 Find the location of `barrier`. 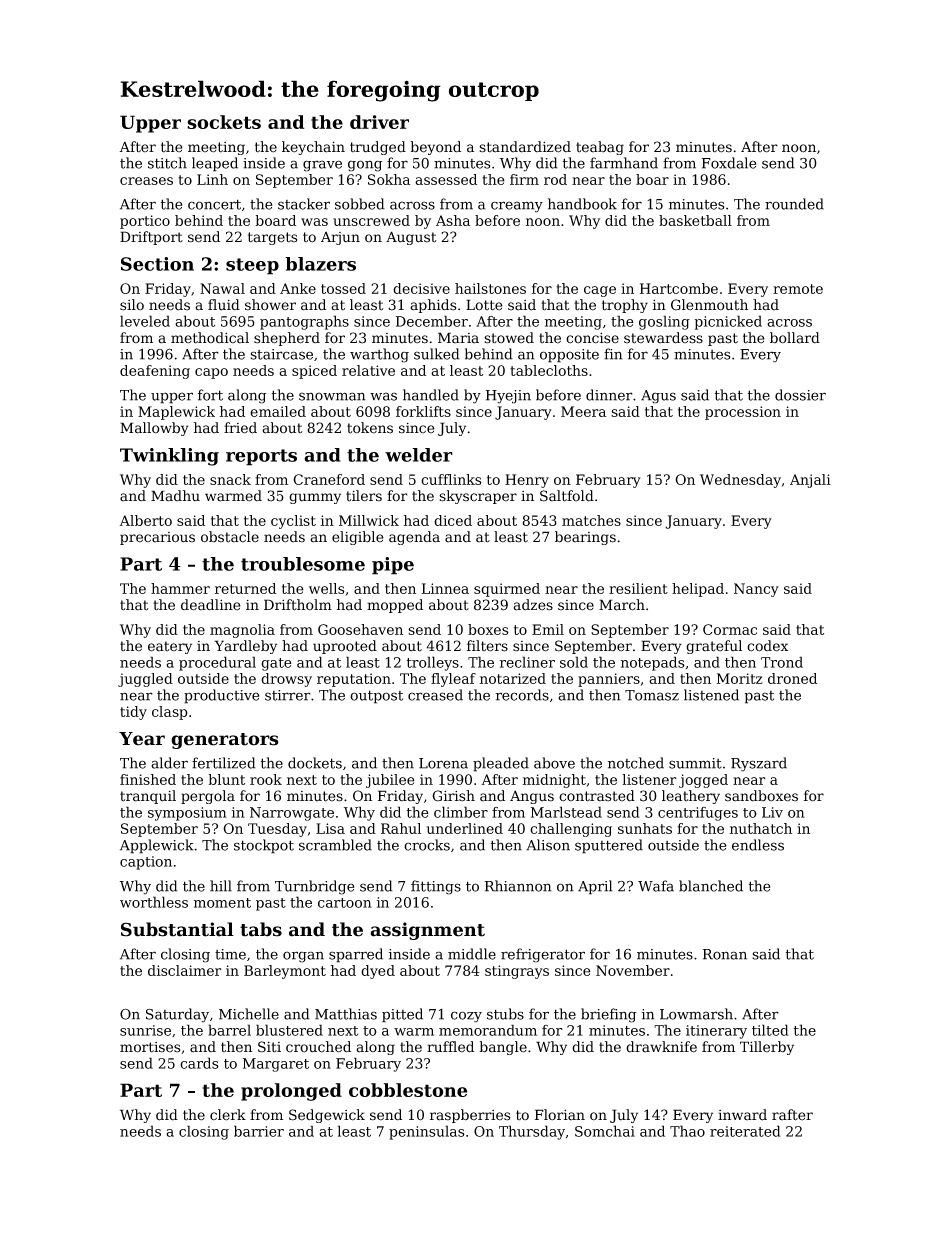

barrier is located at coordinates (259, 1131).
